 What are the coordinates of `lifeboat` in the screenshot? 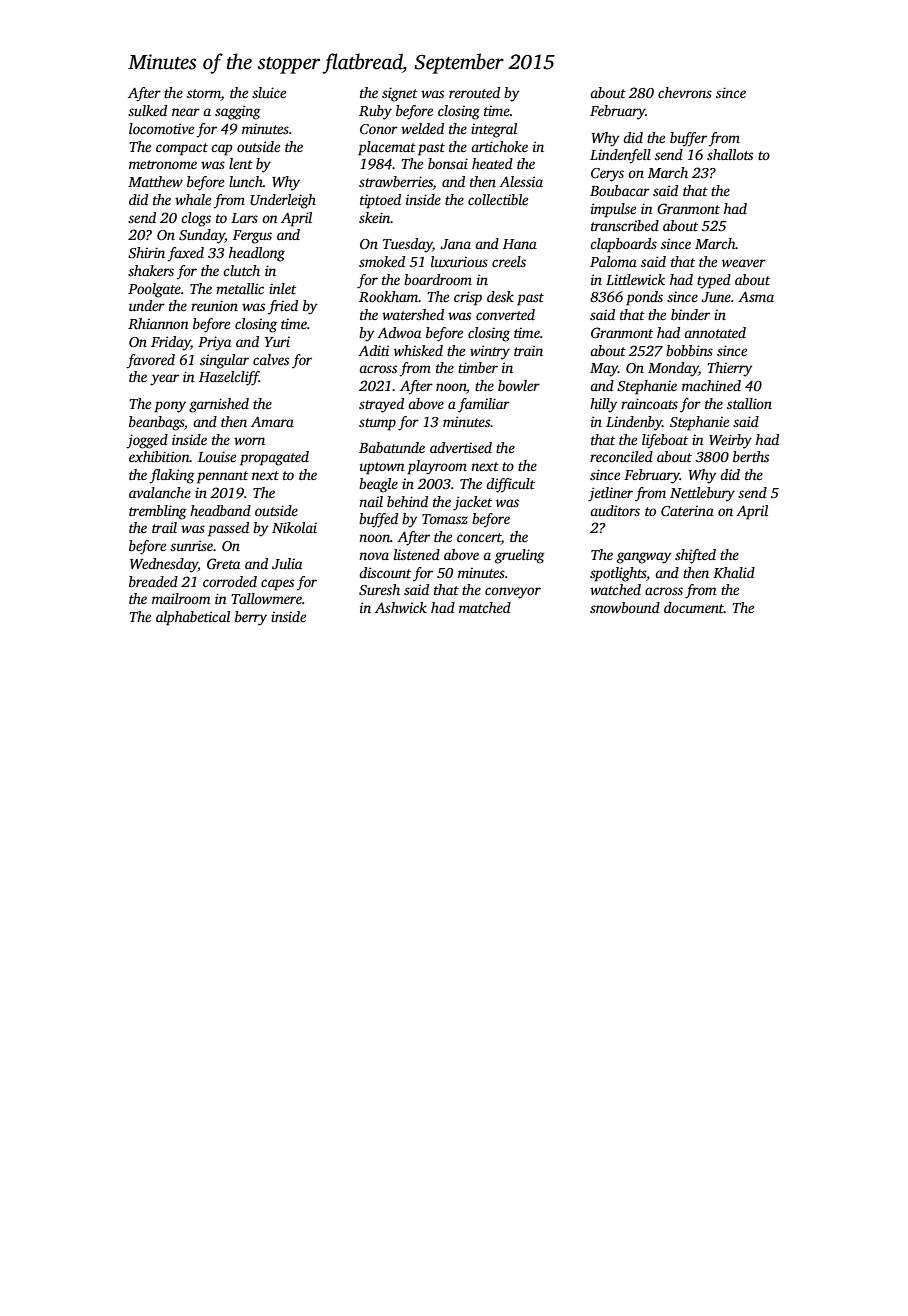 It's located at (665, 441).
